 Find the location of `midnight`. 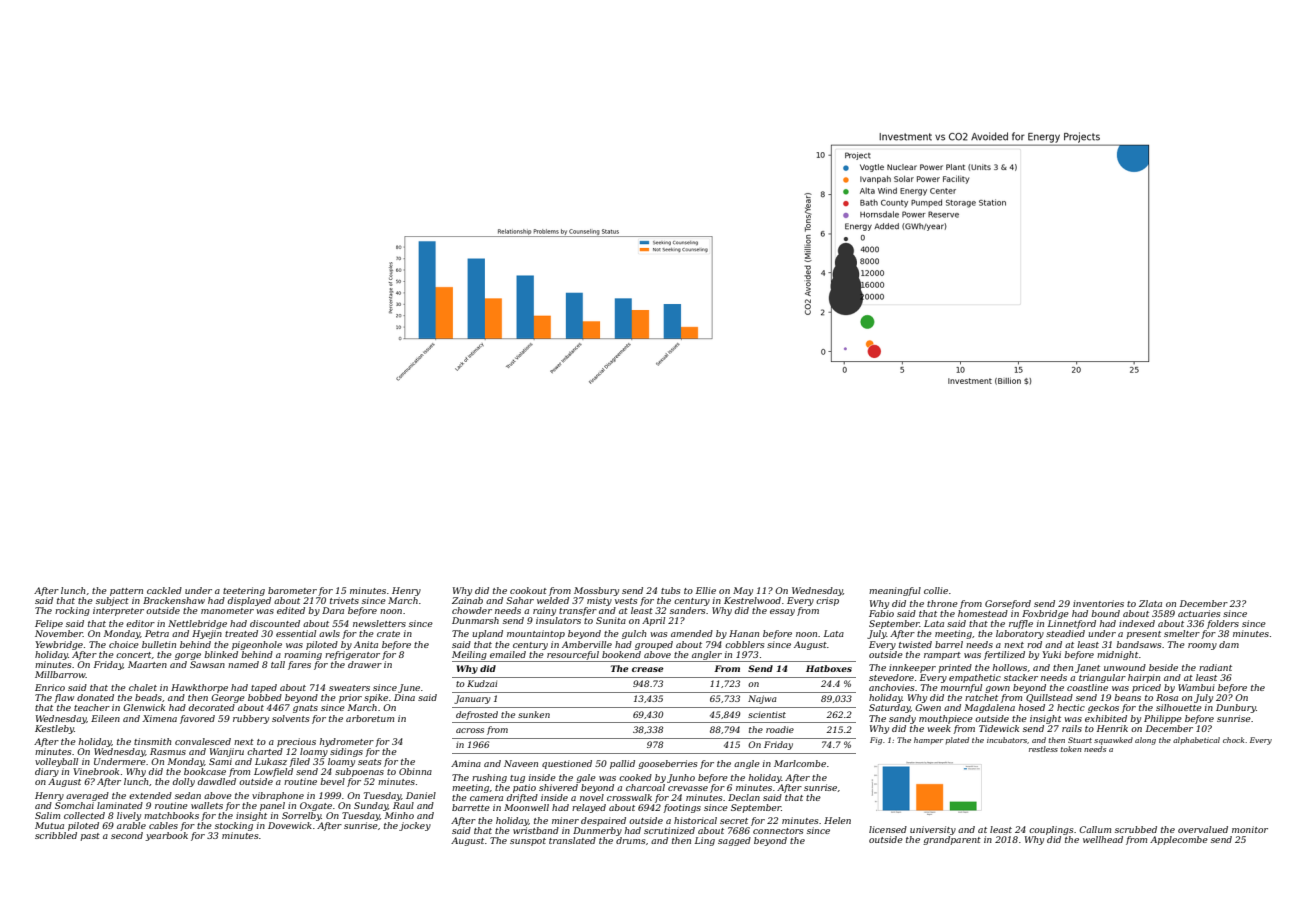

midnight is located at coordinates (1117, 655).
